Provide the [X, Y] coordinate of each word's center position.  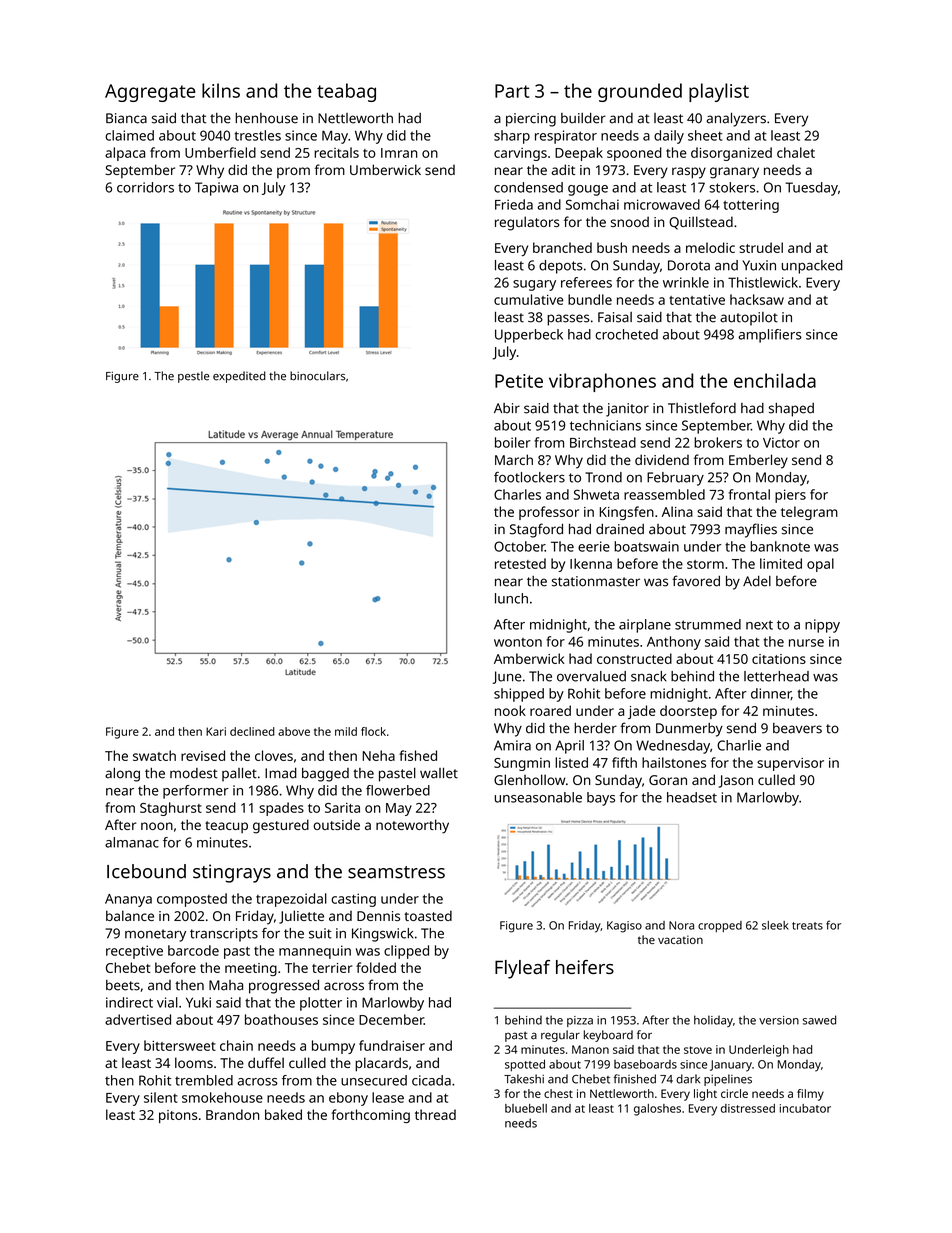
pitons [178, 1116]
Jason [736, 781]
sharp [512, 137]
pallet [239, 775]
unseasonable [538, 797]
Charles [517, 494]
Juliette [301, 917]
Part [512, 91]
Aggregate [150, 93]
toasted [428, 915]
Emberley [758, 461]
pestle [194, 377]
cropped [720, 926]
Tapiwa [216, 189]
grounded [640, 92]
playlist [719, 92]
